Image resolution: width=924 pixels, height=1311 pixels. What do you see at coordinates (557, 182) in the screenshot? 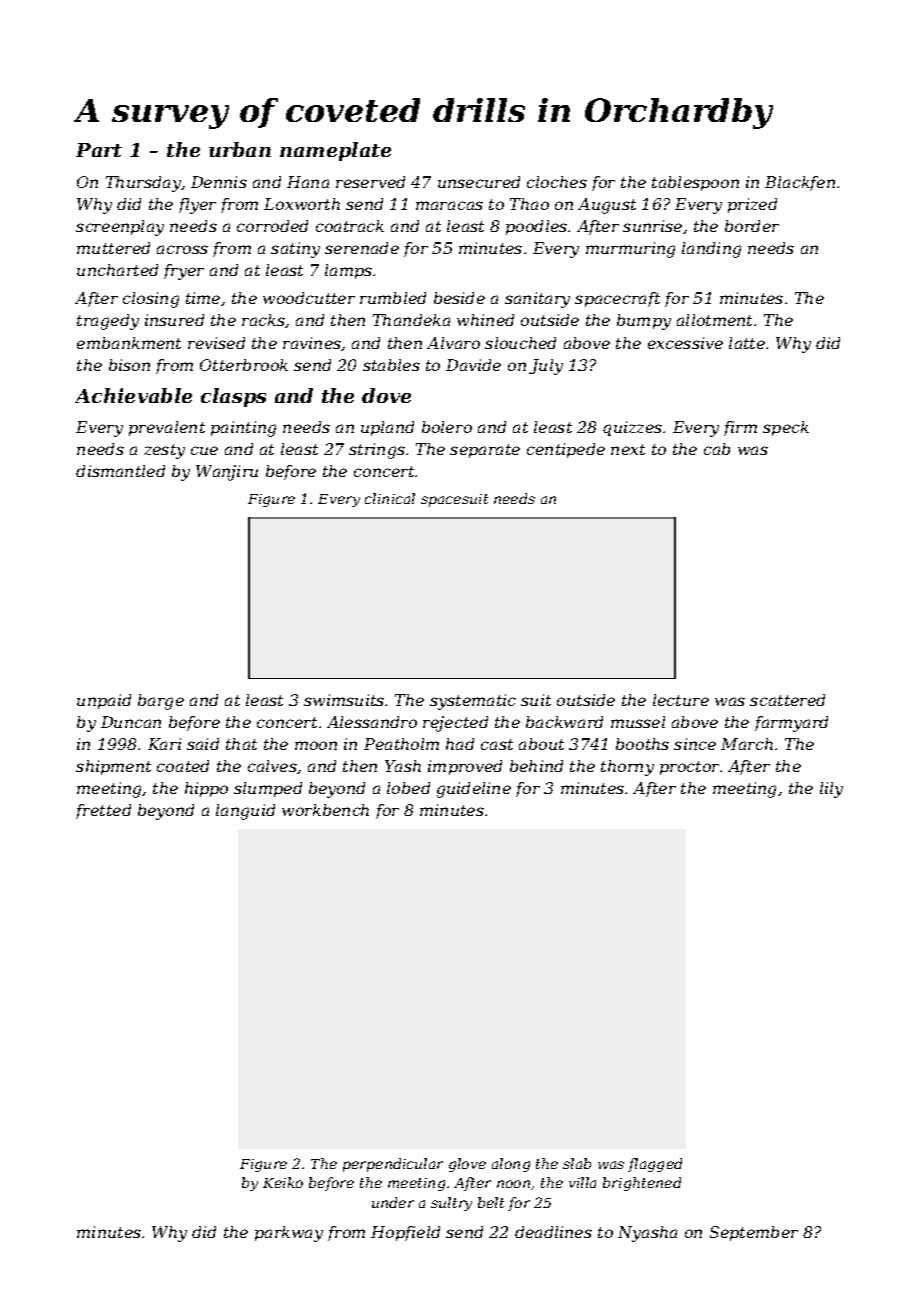
I see `cloches` at bounding box center [557, 182].
